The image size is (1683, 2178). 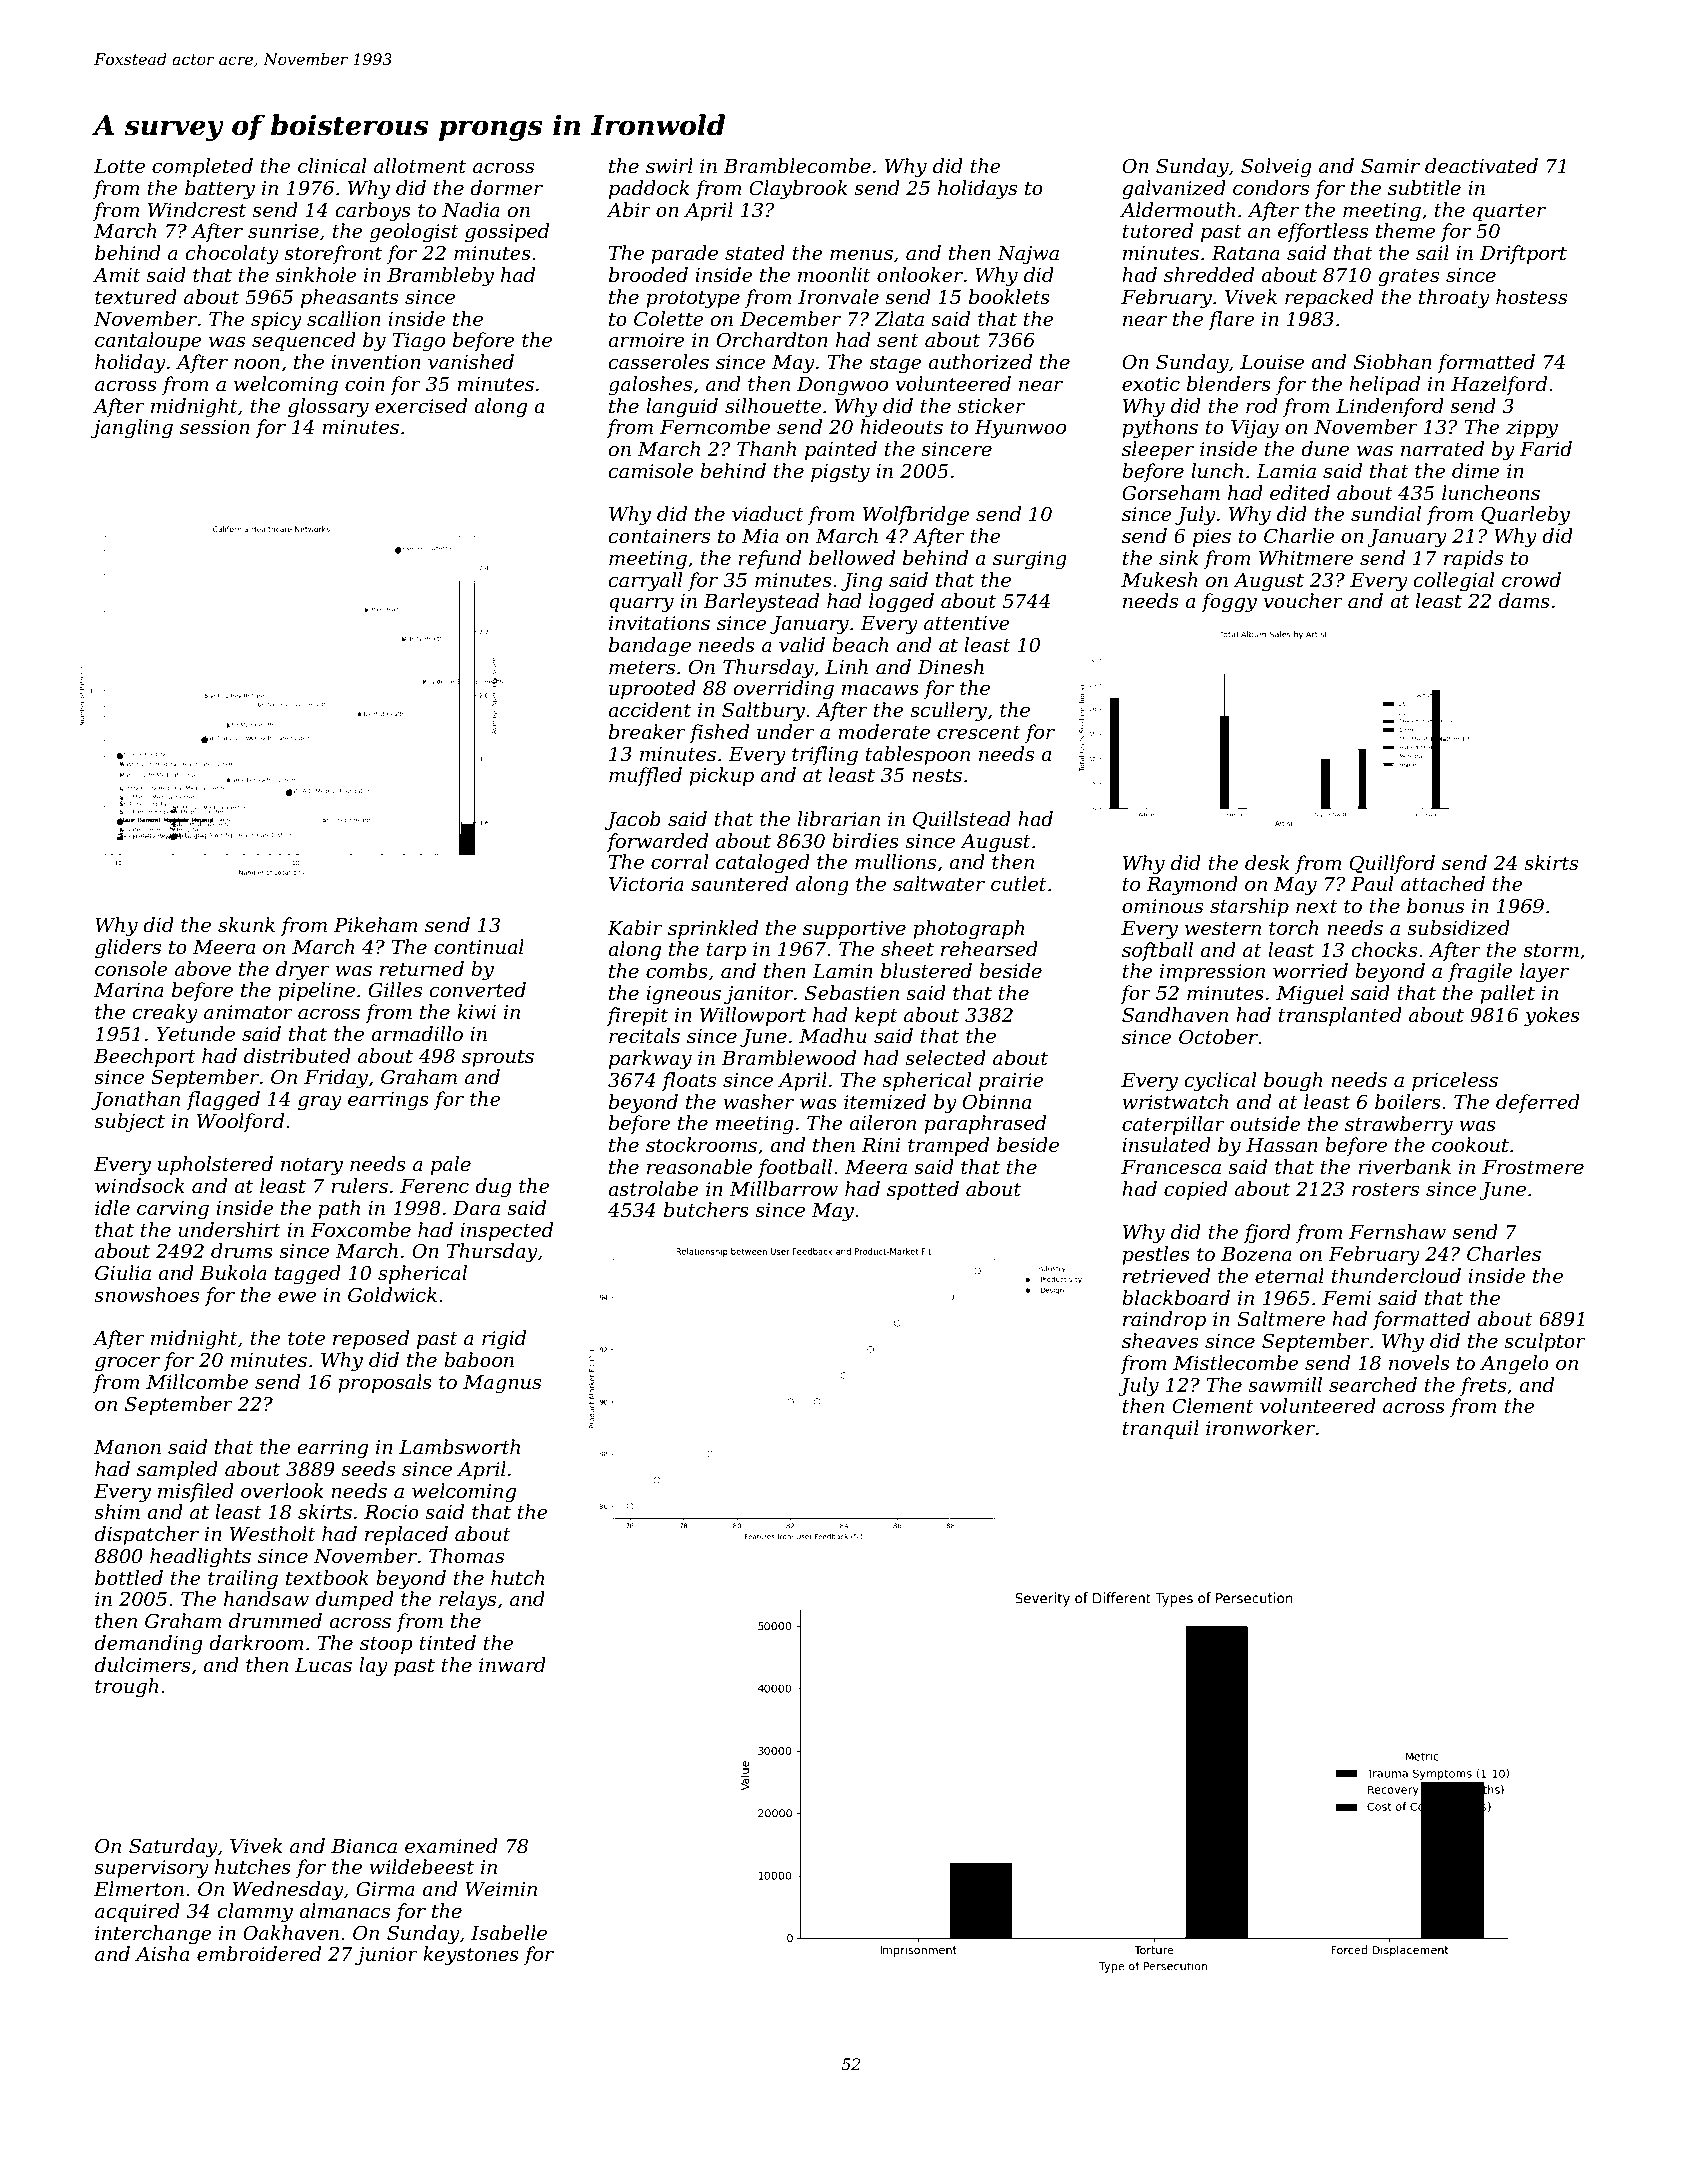 What do you see at coordinates (504, 1340) in the page?
I see `rigid` at bounding box center [504, 1340].
